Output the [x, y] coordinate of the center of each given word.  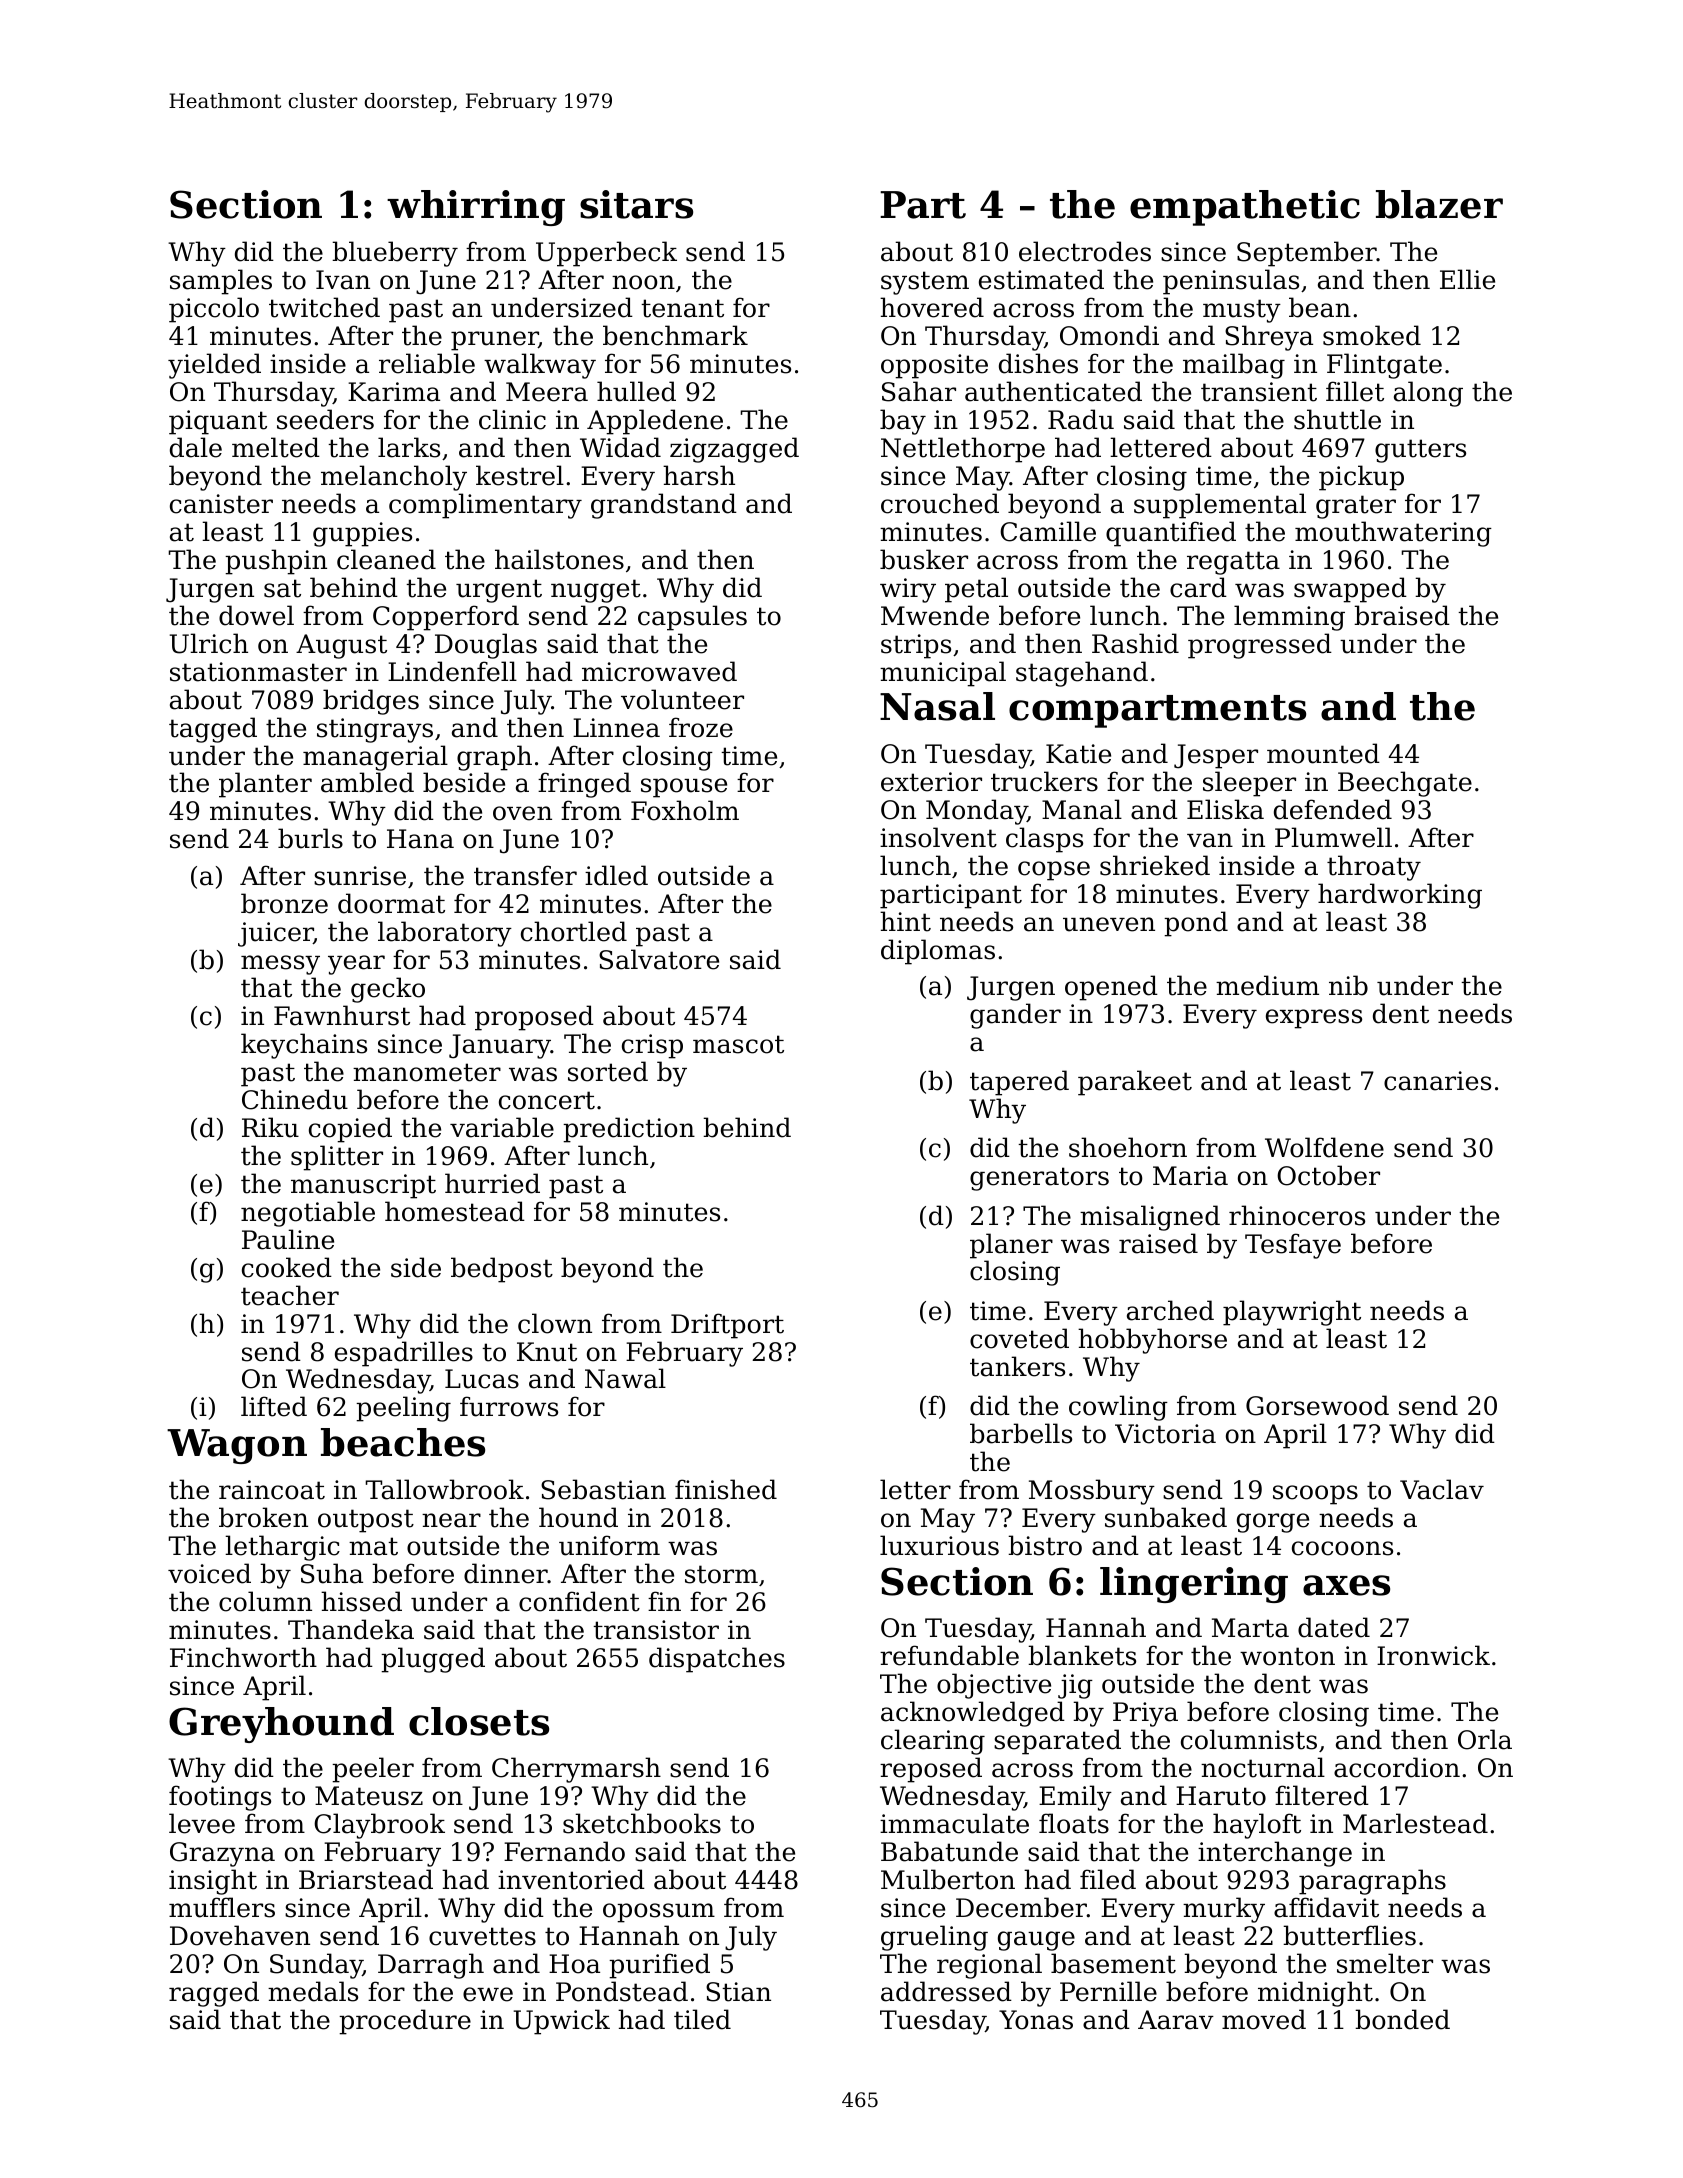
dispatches [717, 1660]
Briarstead [366, 1879]
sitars [636, 204]
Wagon [237, 1446]
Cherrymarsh [576, 1770]
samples [221, 282]
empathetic [1245, 208]
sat [282, 588]
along [1428, 394]
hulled [636, 391]
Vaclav [1442, 1489]
